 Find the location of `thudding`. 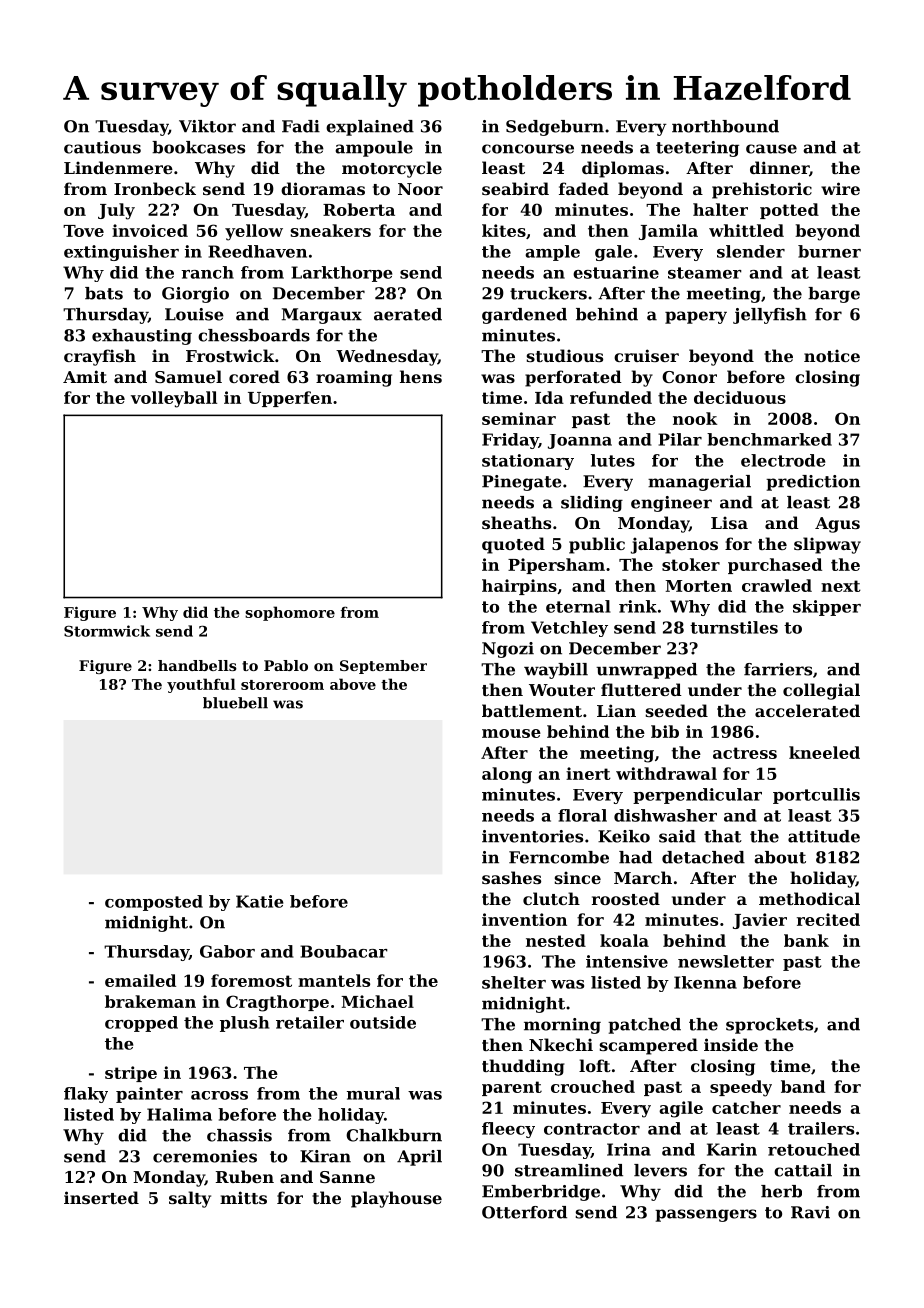

thudding is located at coordinates (523, 1067).
